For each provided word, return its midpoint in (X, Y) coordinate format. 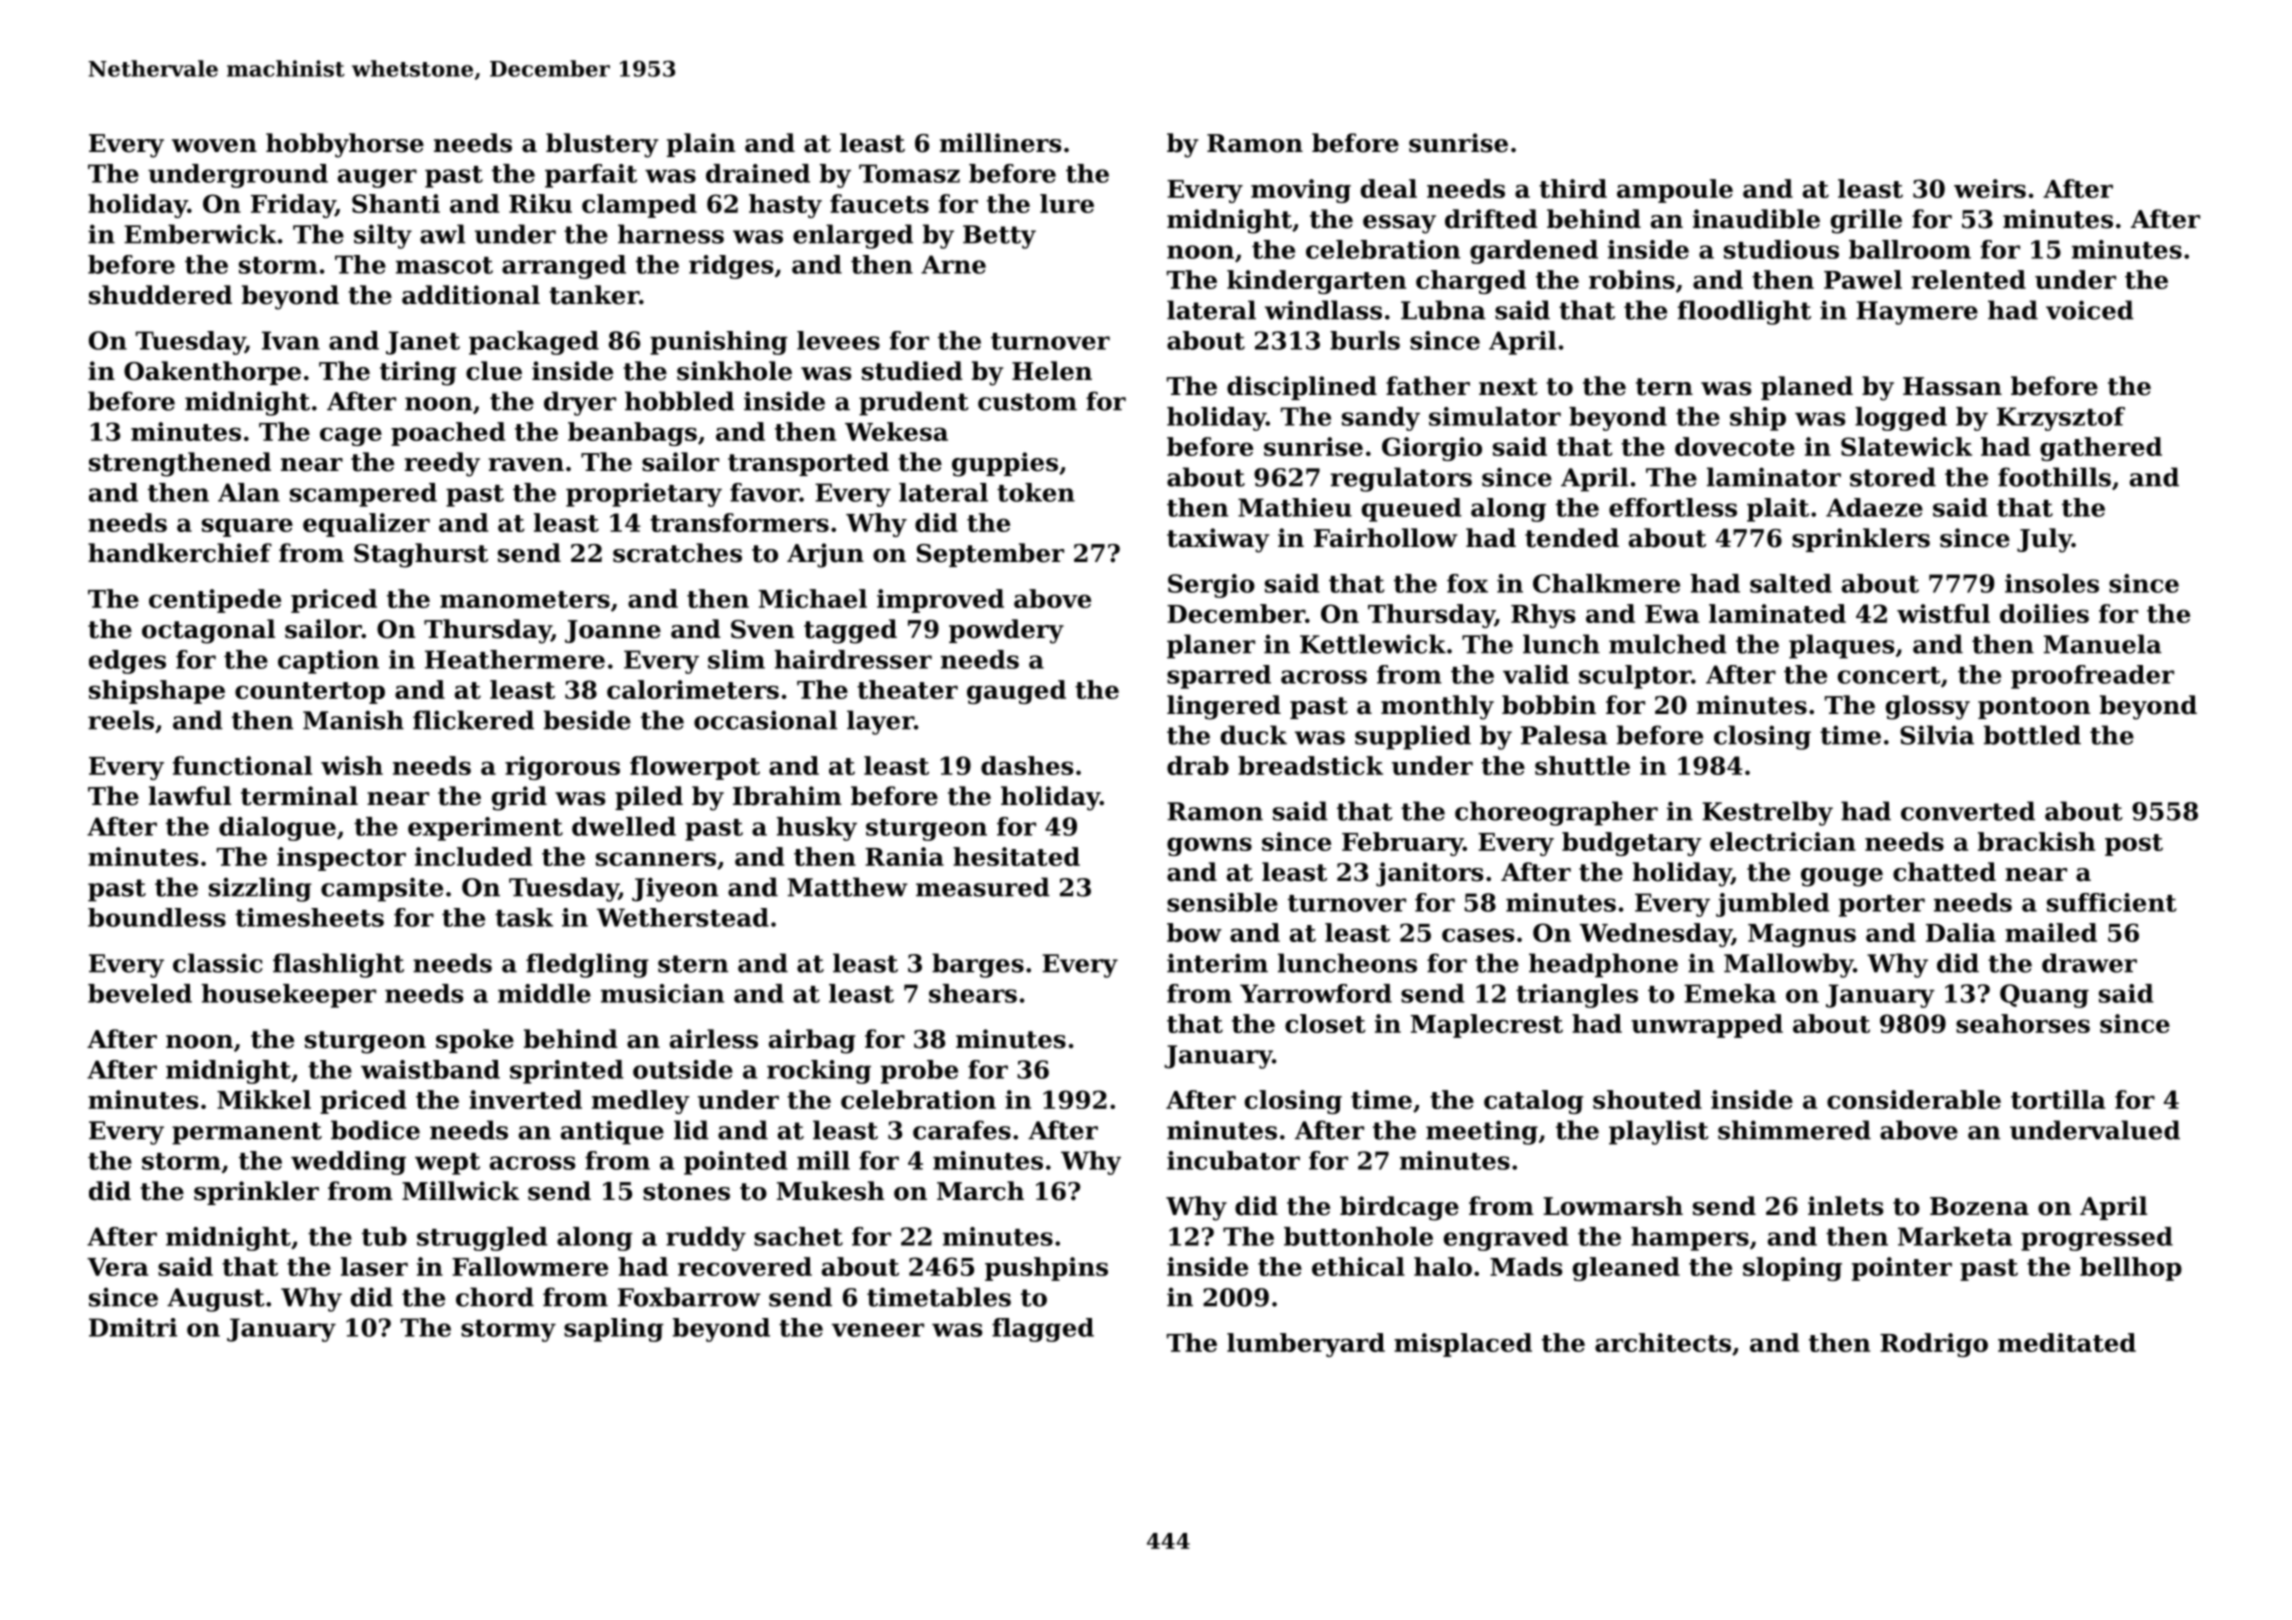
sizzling (260, 889)
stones (686, 1192)
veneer (878, 1330)
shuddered (160, 295)
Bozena (1979, 1206)
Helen (1052, 371)
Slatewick (1906, 446)
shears (973, 993)
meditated (2067, 1342)
